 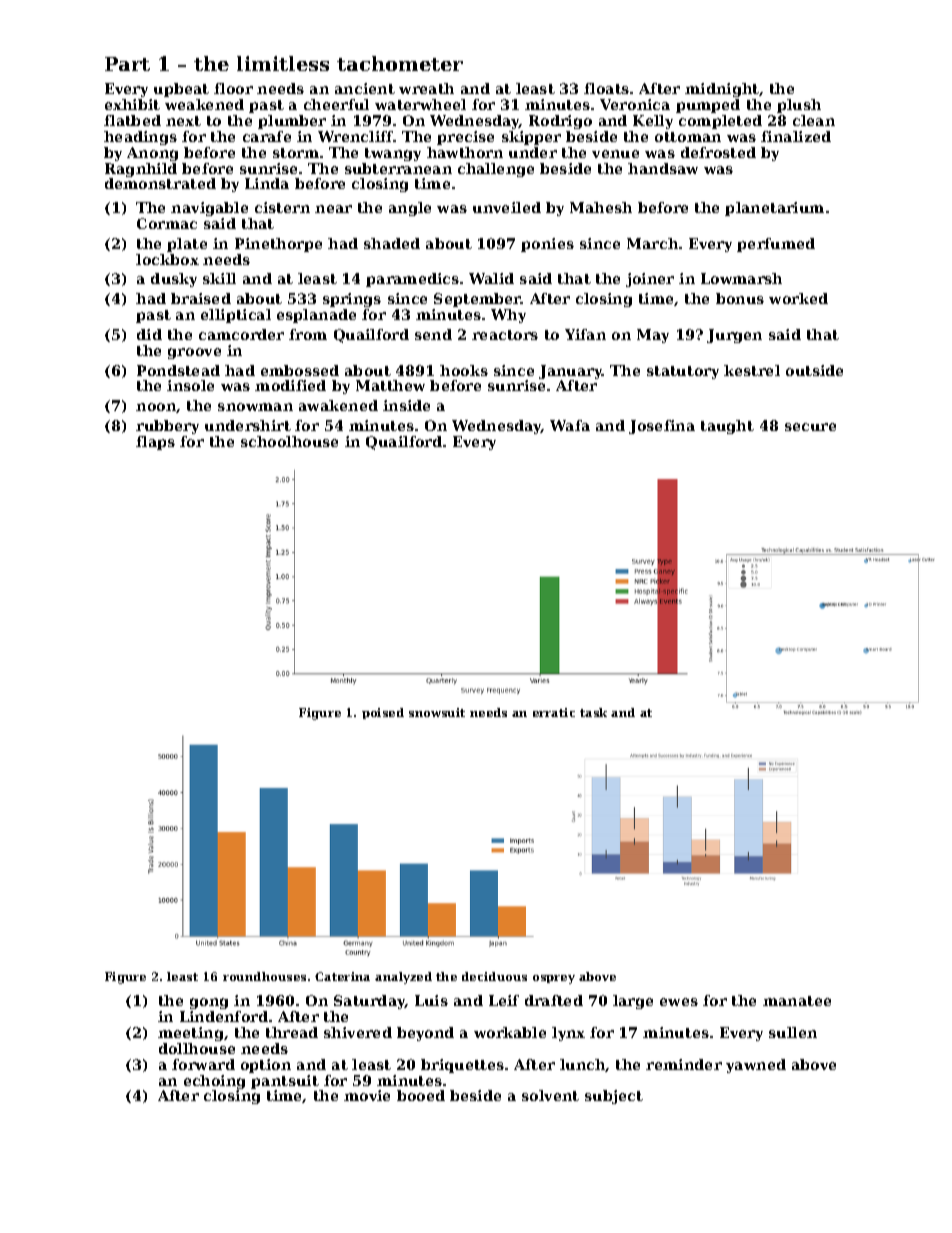 What do you see at coordinates (793, 1032) in the screenshot?
I see `sullen` at bounding box center [793, 1032].
